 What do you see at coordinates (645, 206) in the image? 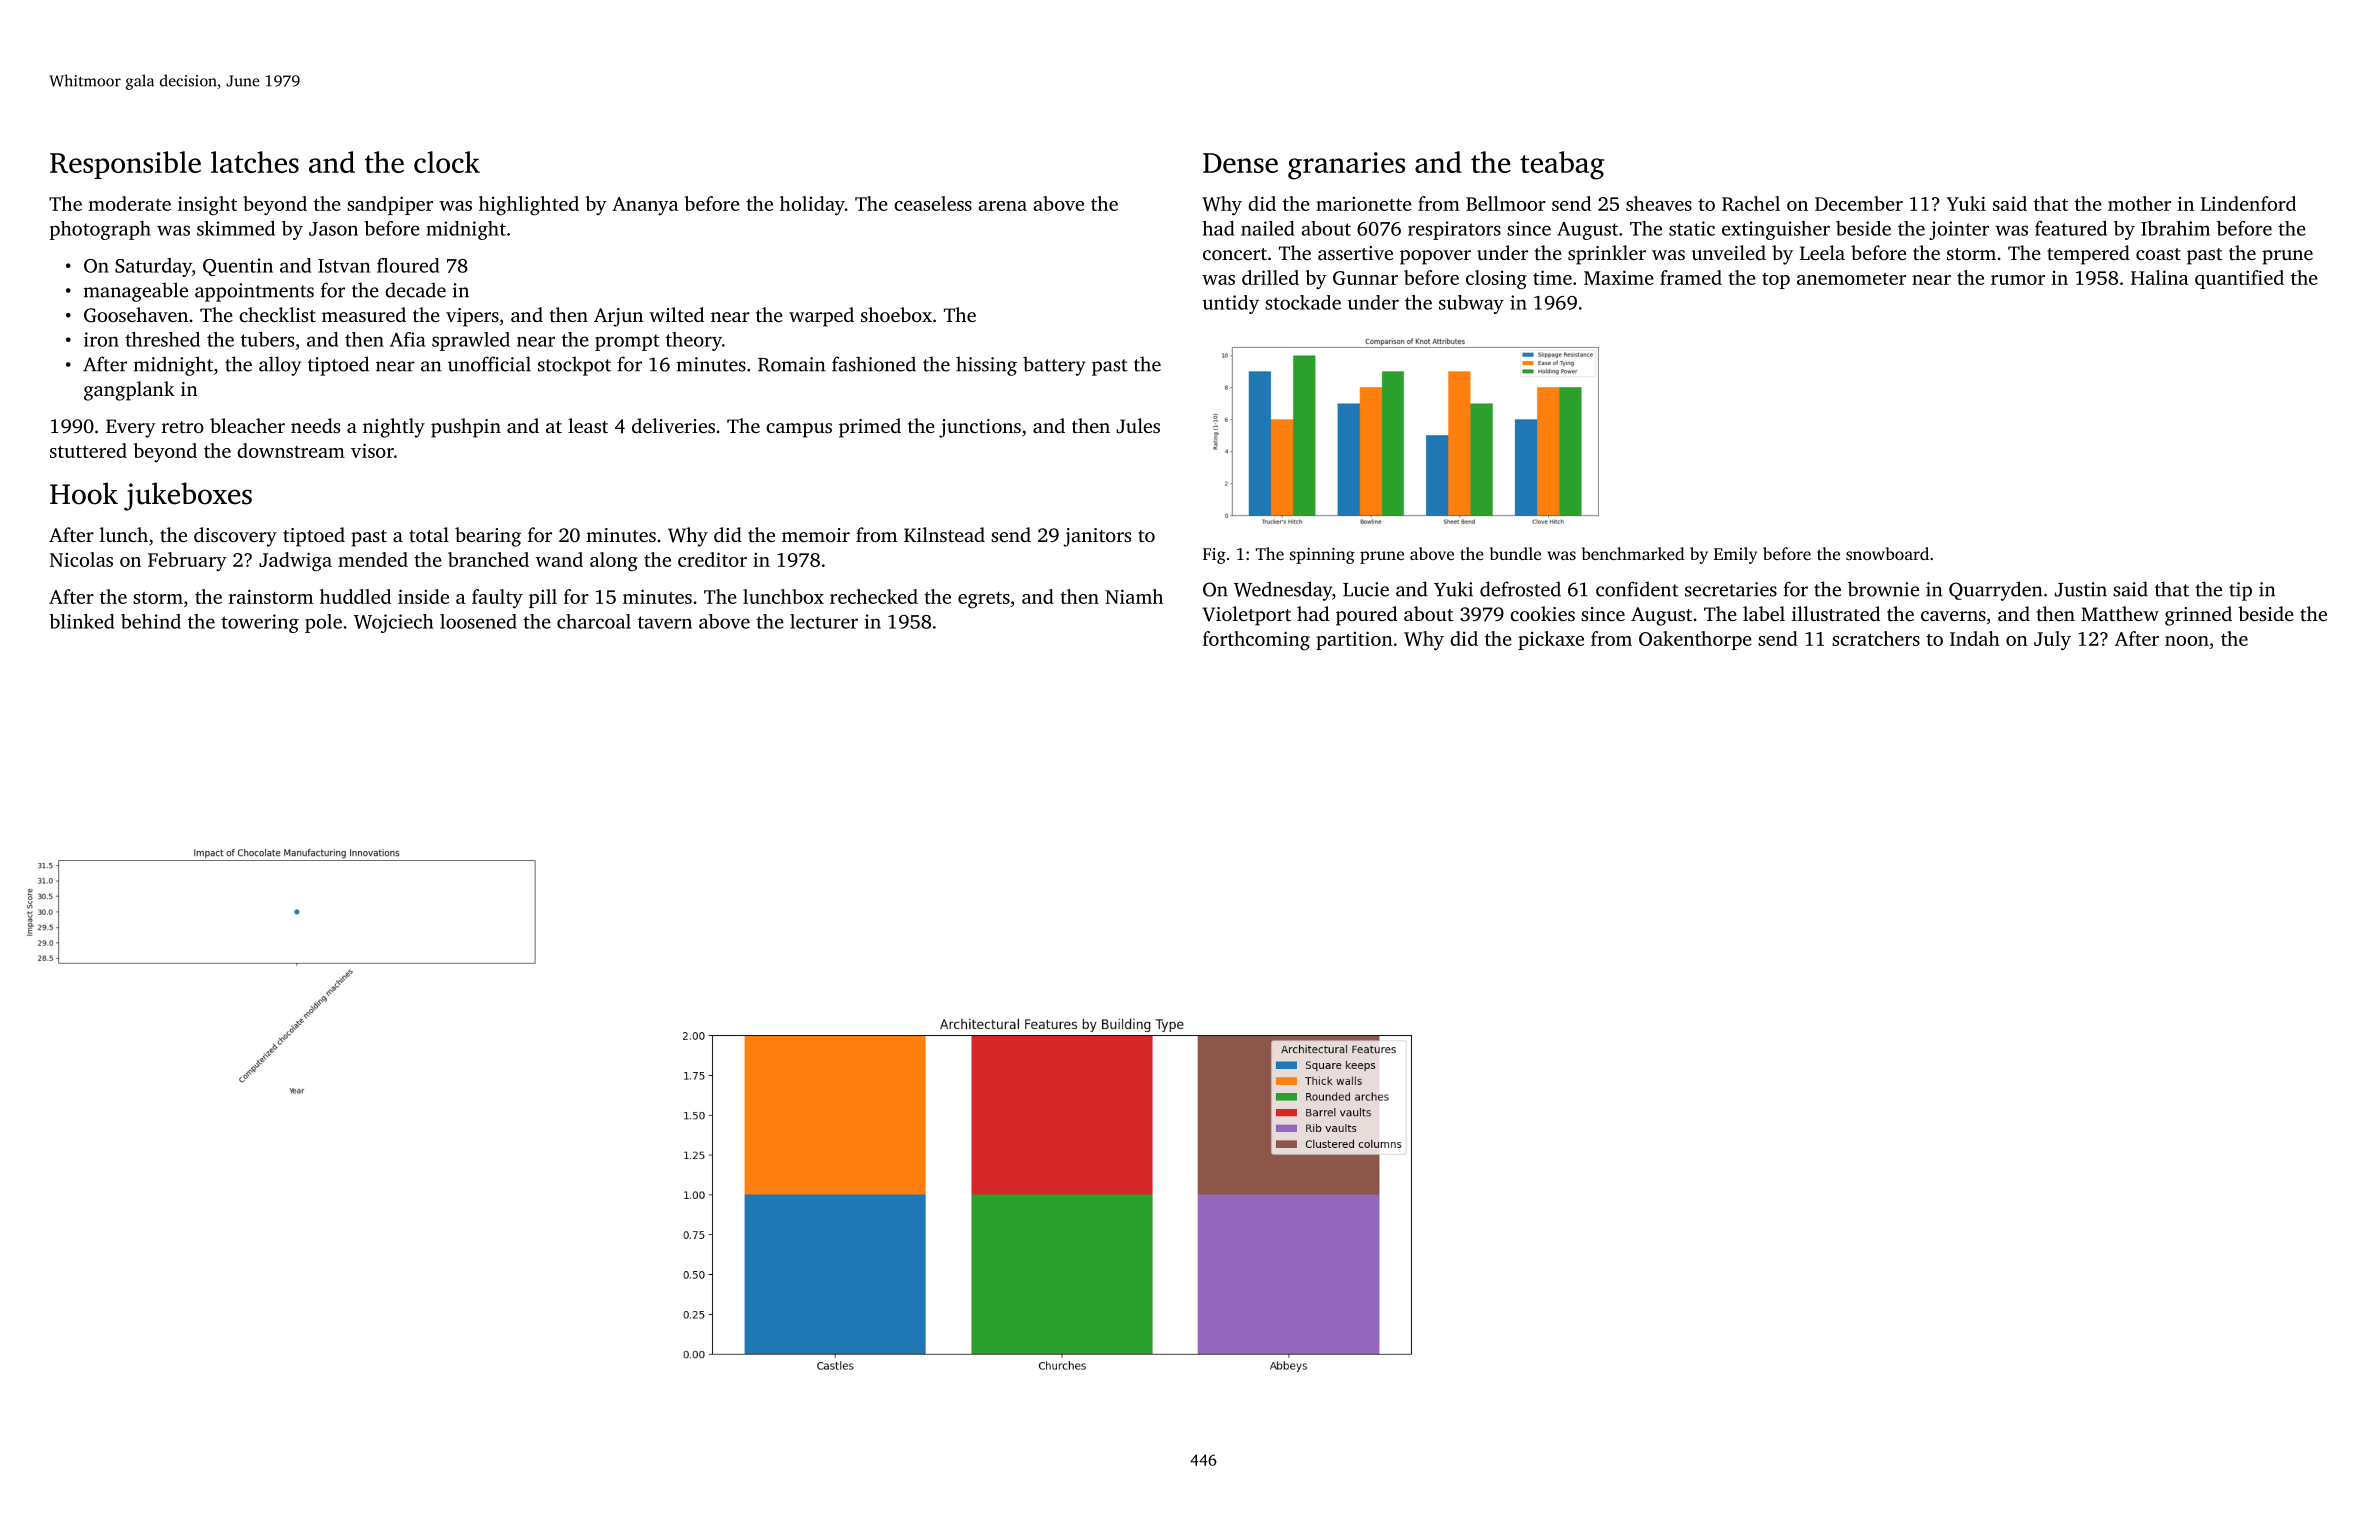
I see `Ananya` at bounding box center [645, 206].
